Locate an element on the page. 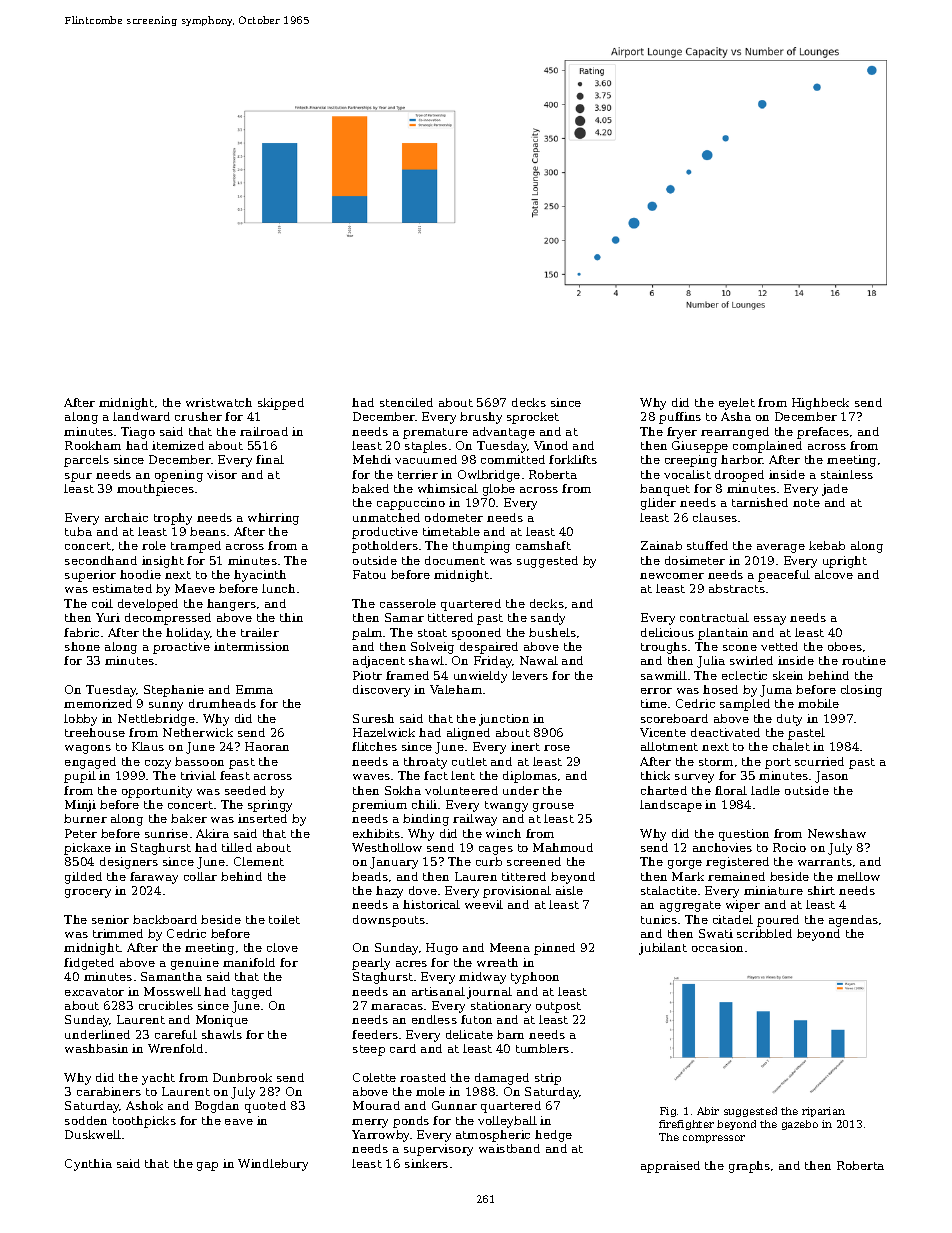 The width and height of the image is (952, 1233). graphs is located at coordinates (749, 1167).
